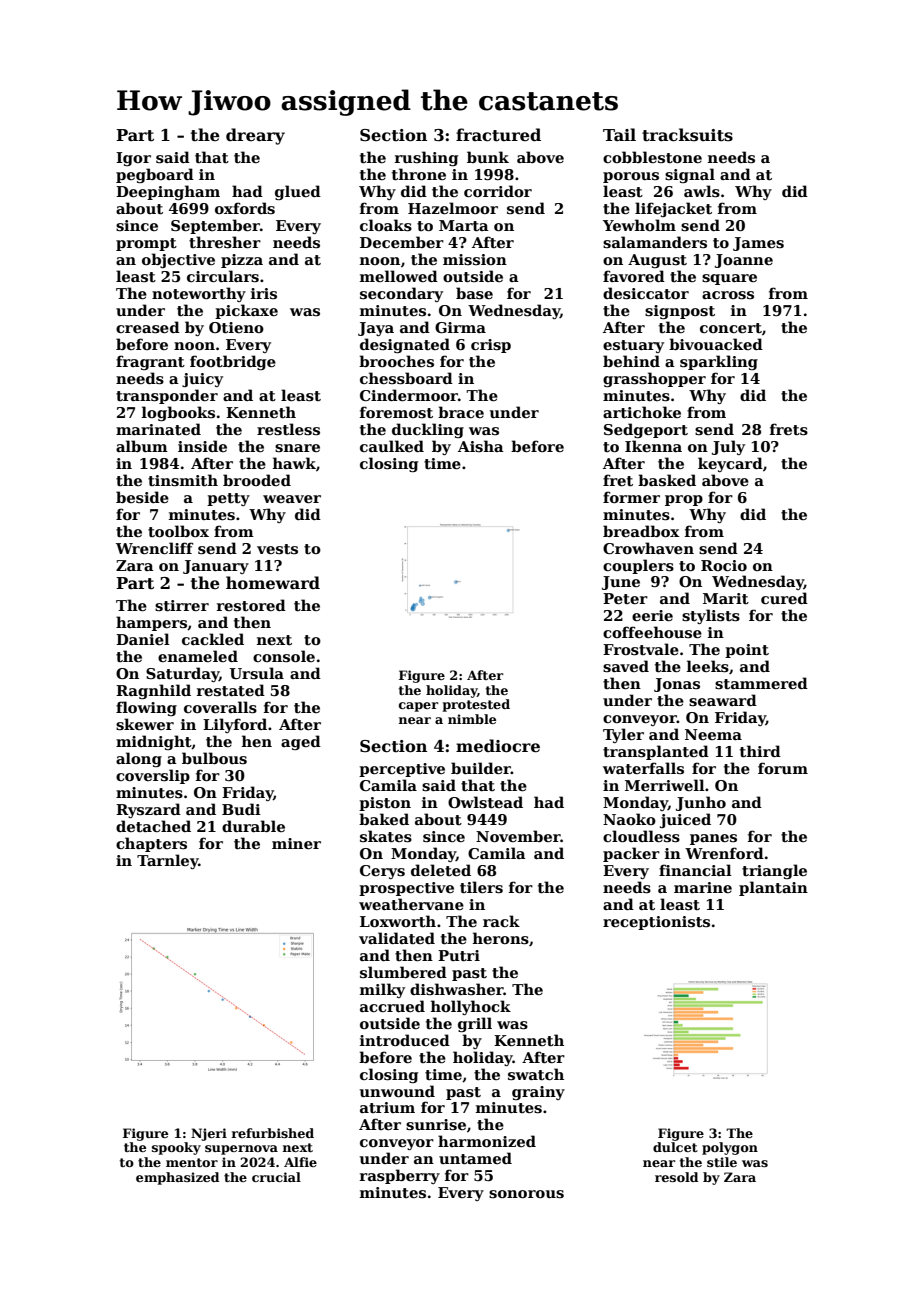  What do you see at coordinates (652, 157) in the screenshot?
I see `cobblestone` at bounding box center [652, 157].
